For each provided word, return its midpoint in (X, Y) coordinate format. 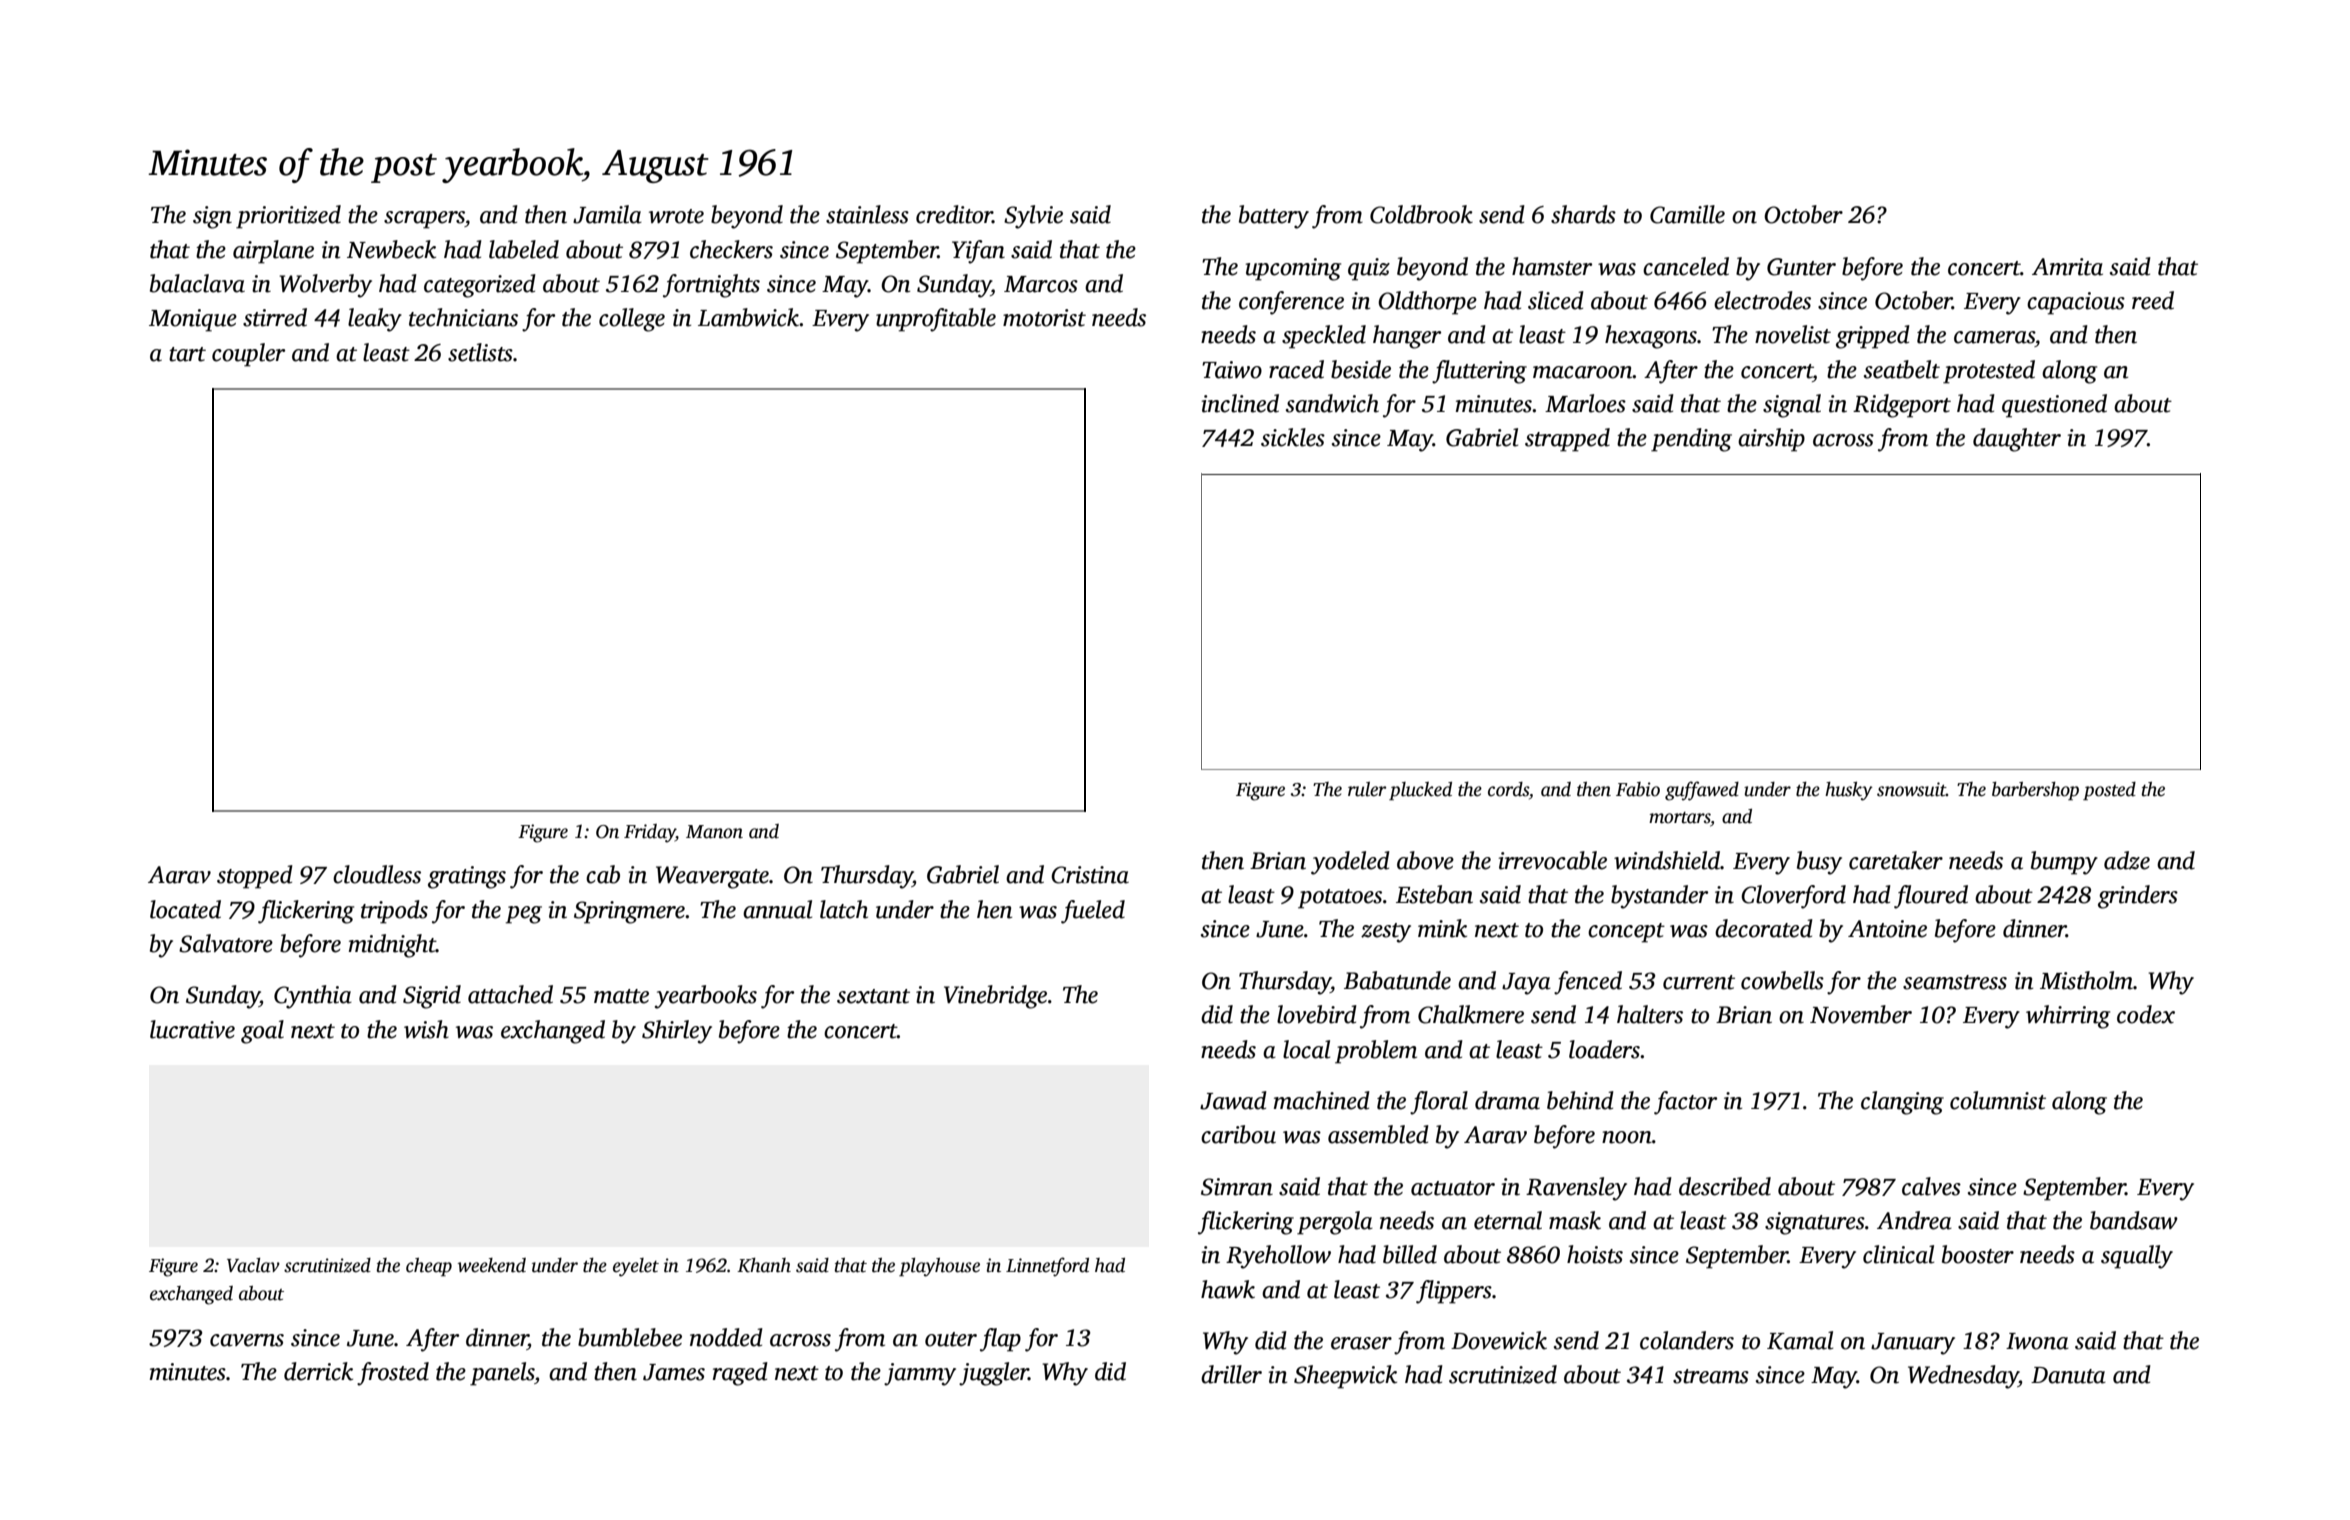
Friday (650, 833)
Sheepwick (1345, 1377)
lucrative (192, 1029)
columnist (1998, 1100)
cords (1508, 789)
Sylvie (1033, 217)
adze (2127, 860)
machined (1322, 1100)
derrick (318, 1371)
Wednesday (1963, 1377)
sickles (1293, 437)
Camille (1687, 214)
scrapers (424, 220)
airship (1771, 440)
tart (187, 354)
